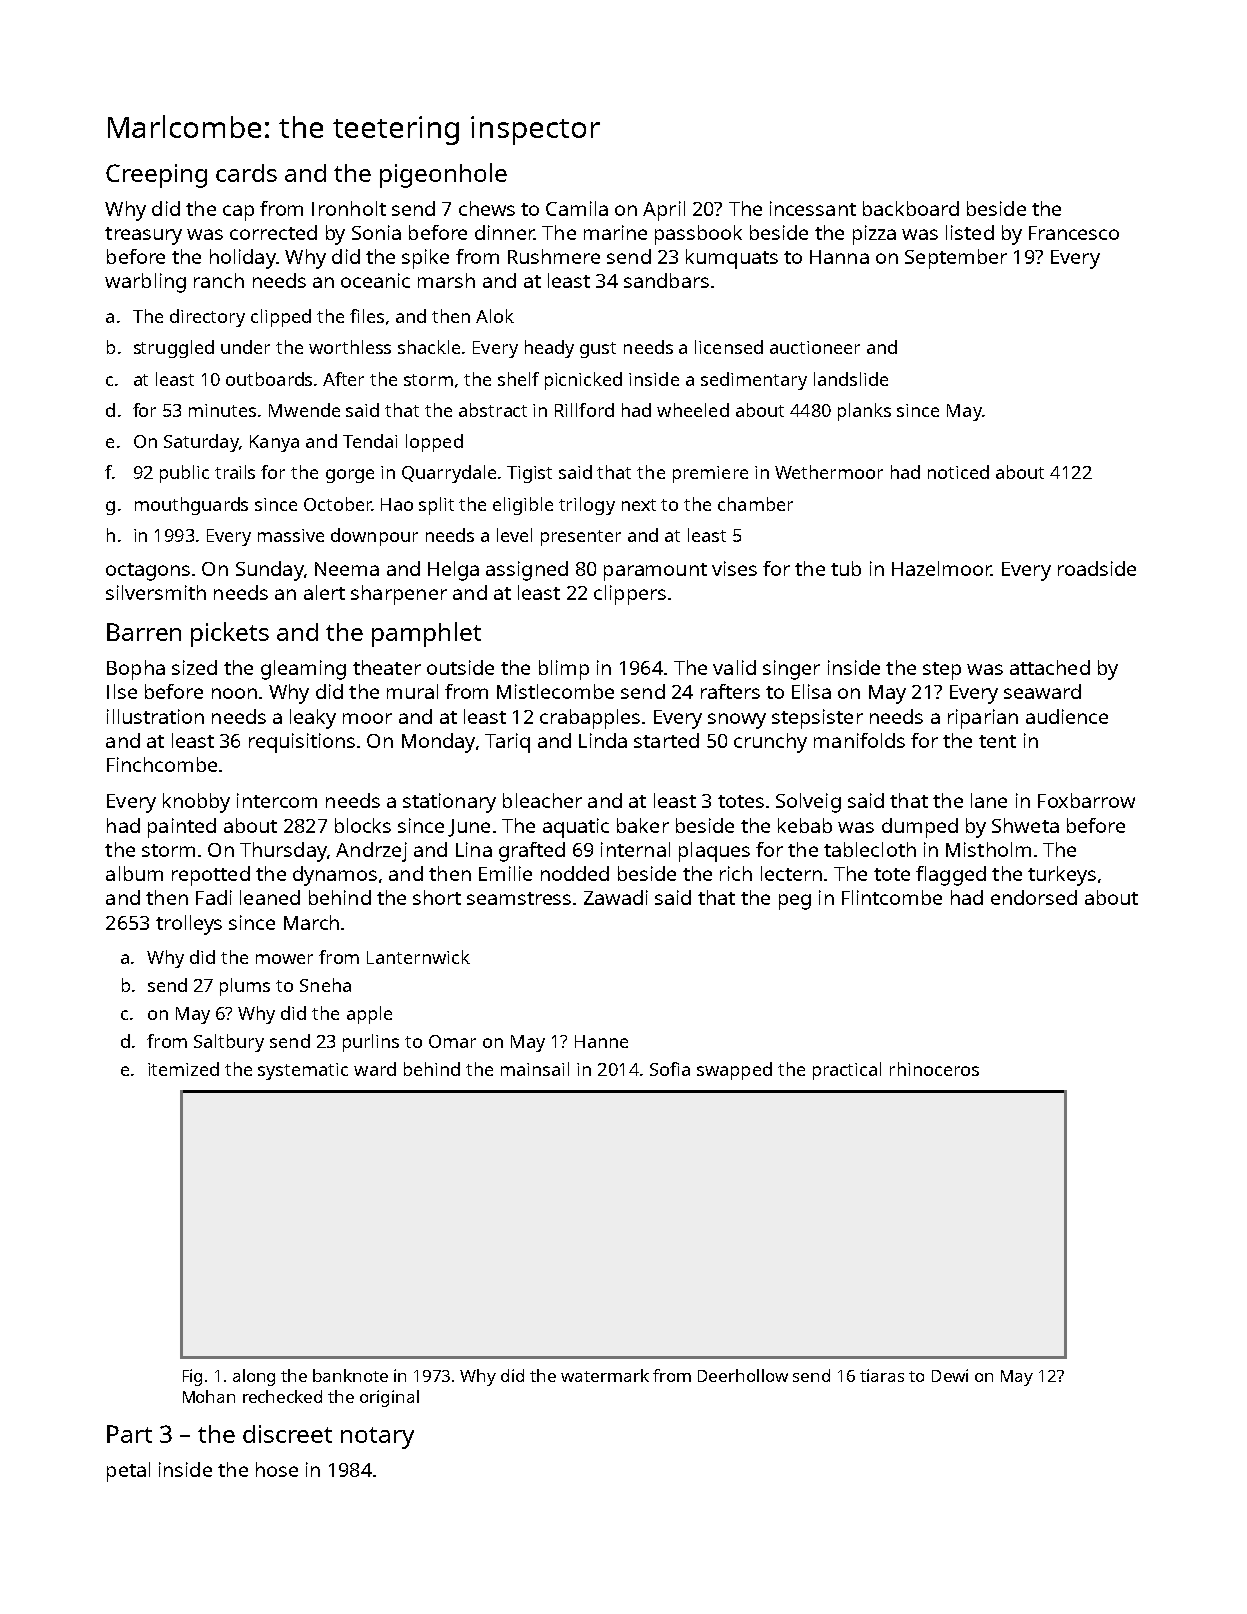  What do you see at coordinates (664, 211) in the screenshot?
I see `April` at bounding box center [664, 211].
